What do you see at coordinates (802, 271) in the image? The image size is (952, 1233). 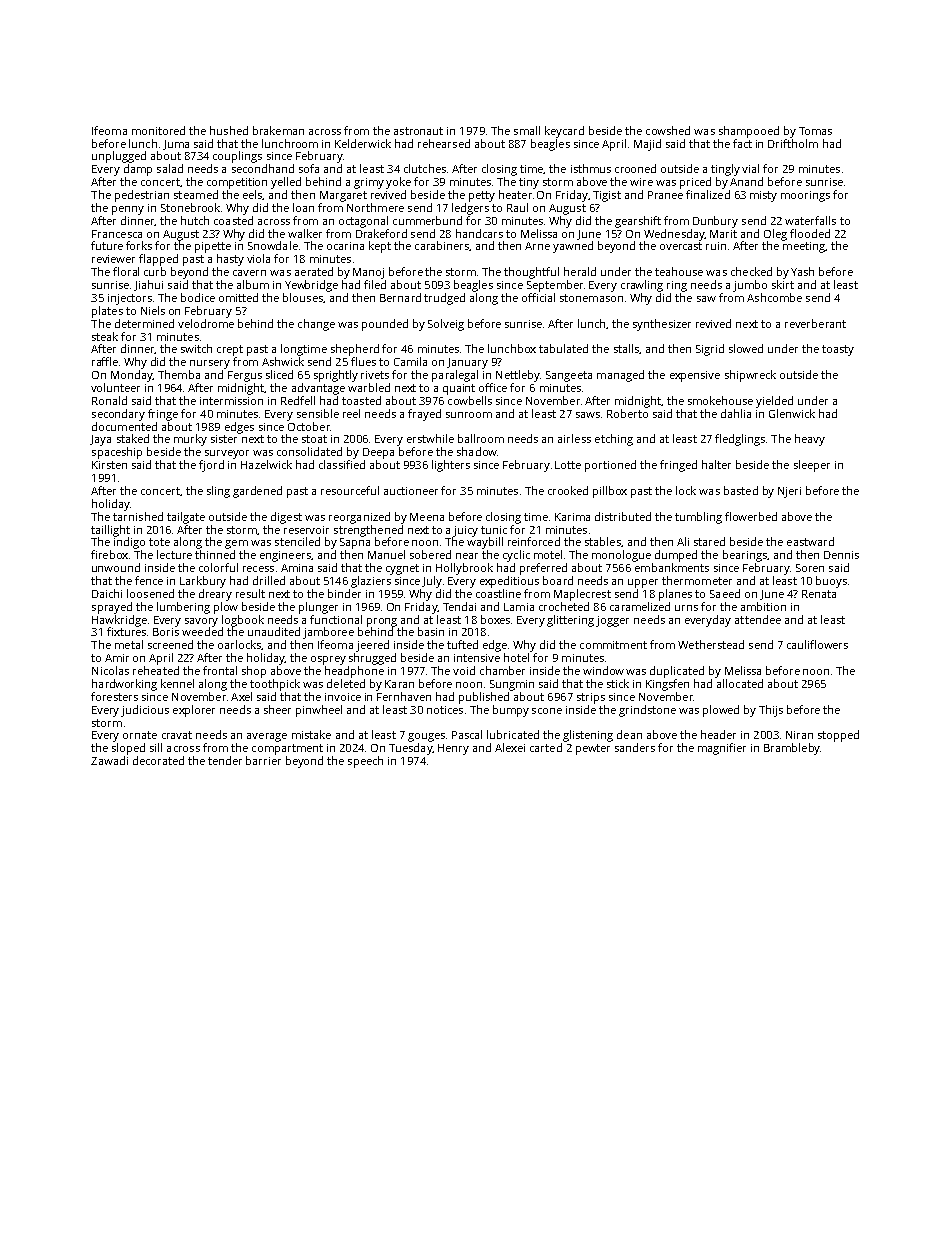 I see `Yash` at bounding box center [802, 271].
